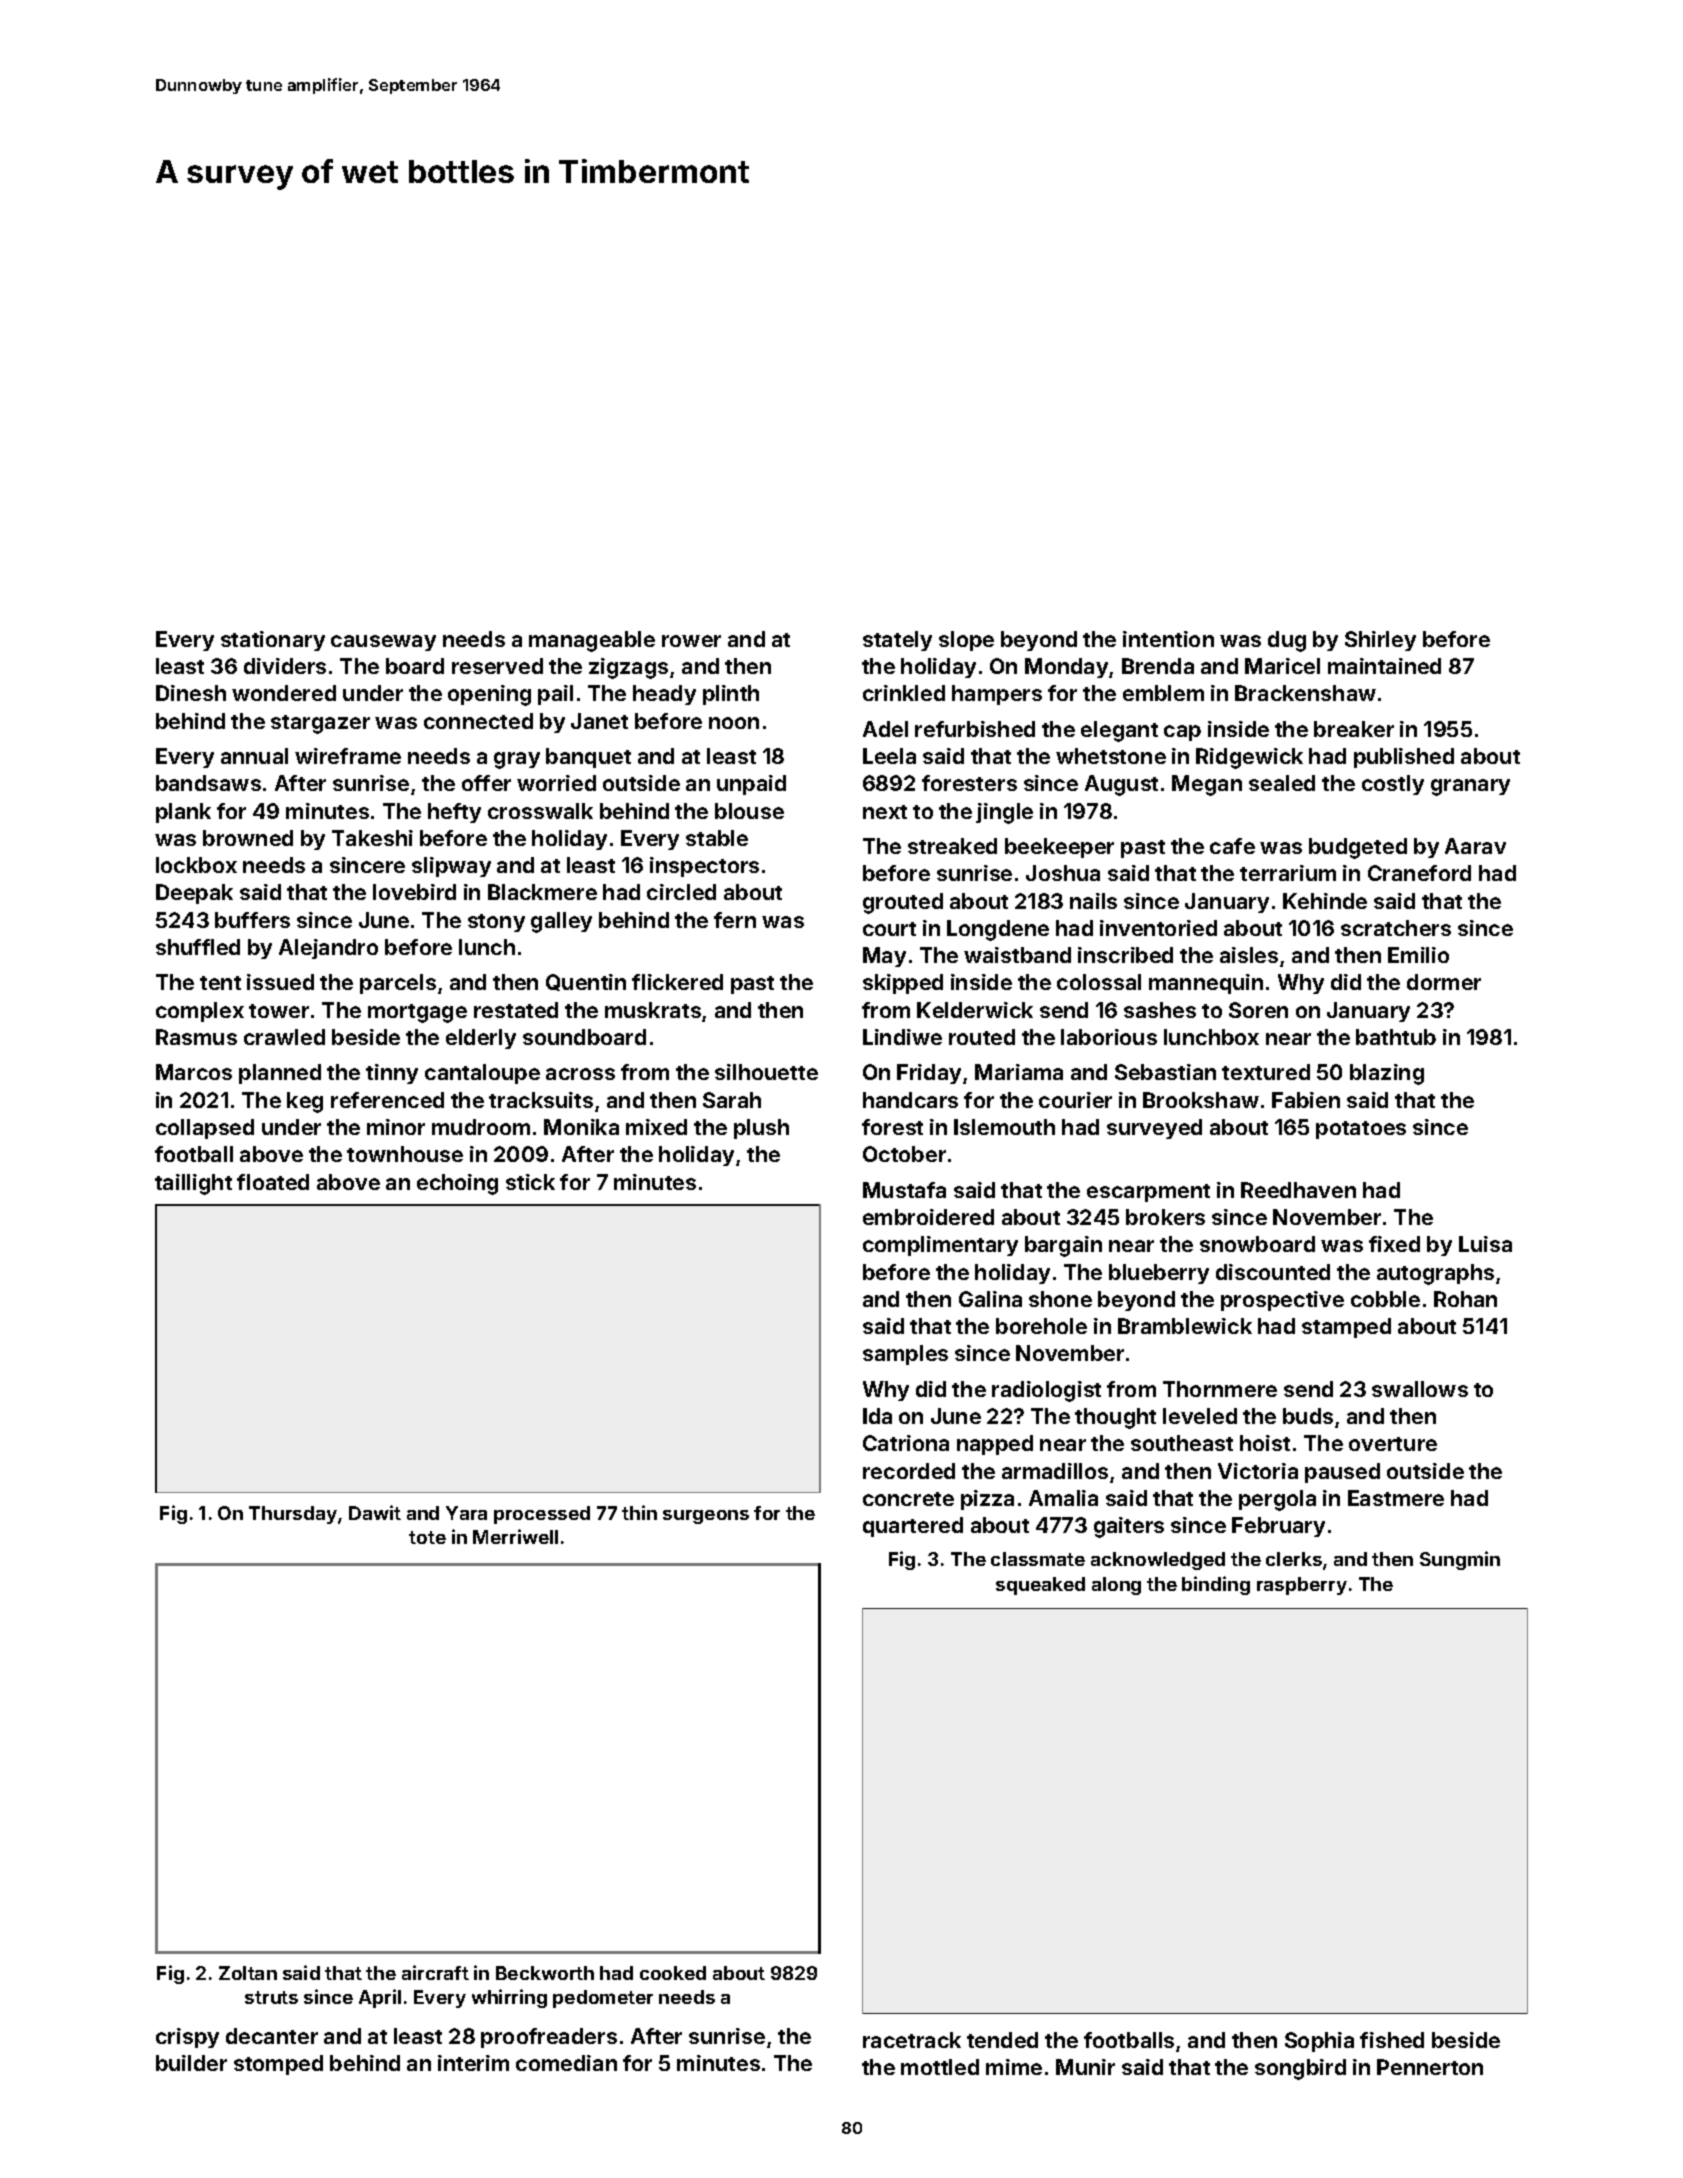 This screenshot has width=1683, height=2178. What do you see at coordinates (1393, 785) in the screenshot?
I see `costly` at bounding box center [1393, 785].
